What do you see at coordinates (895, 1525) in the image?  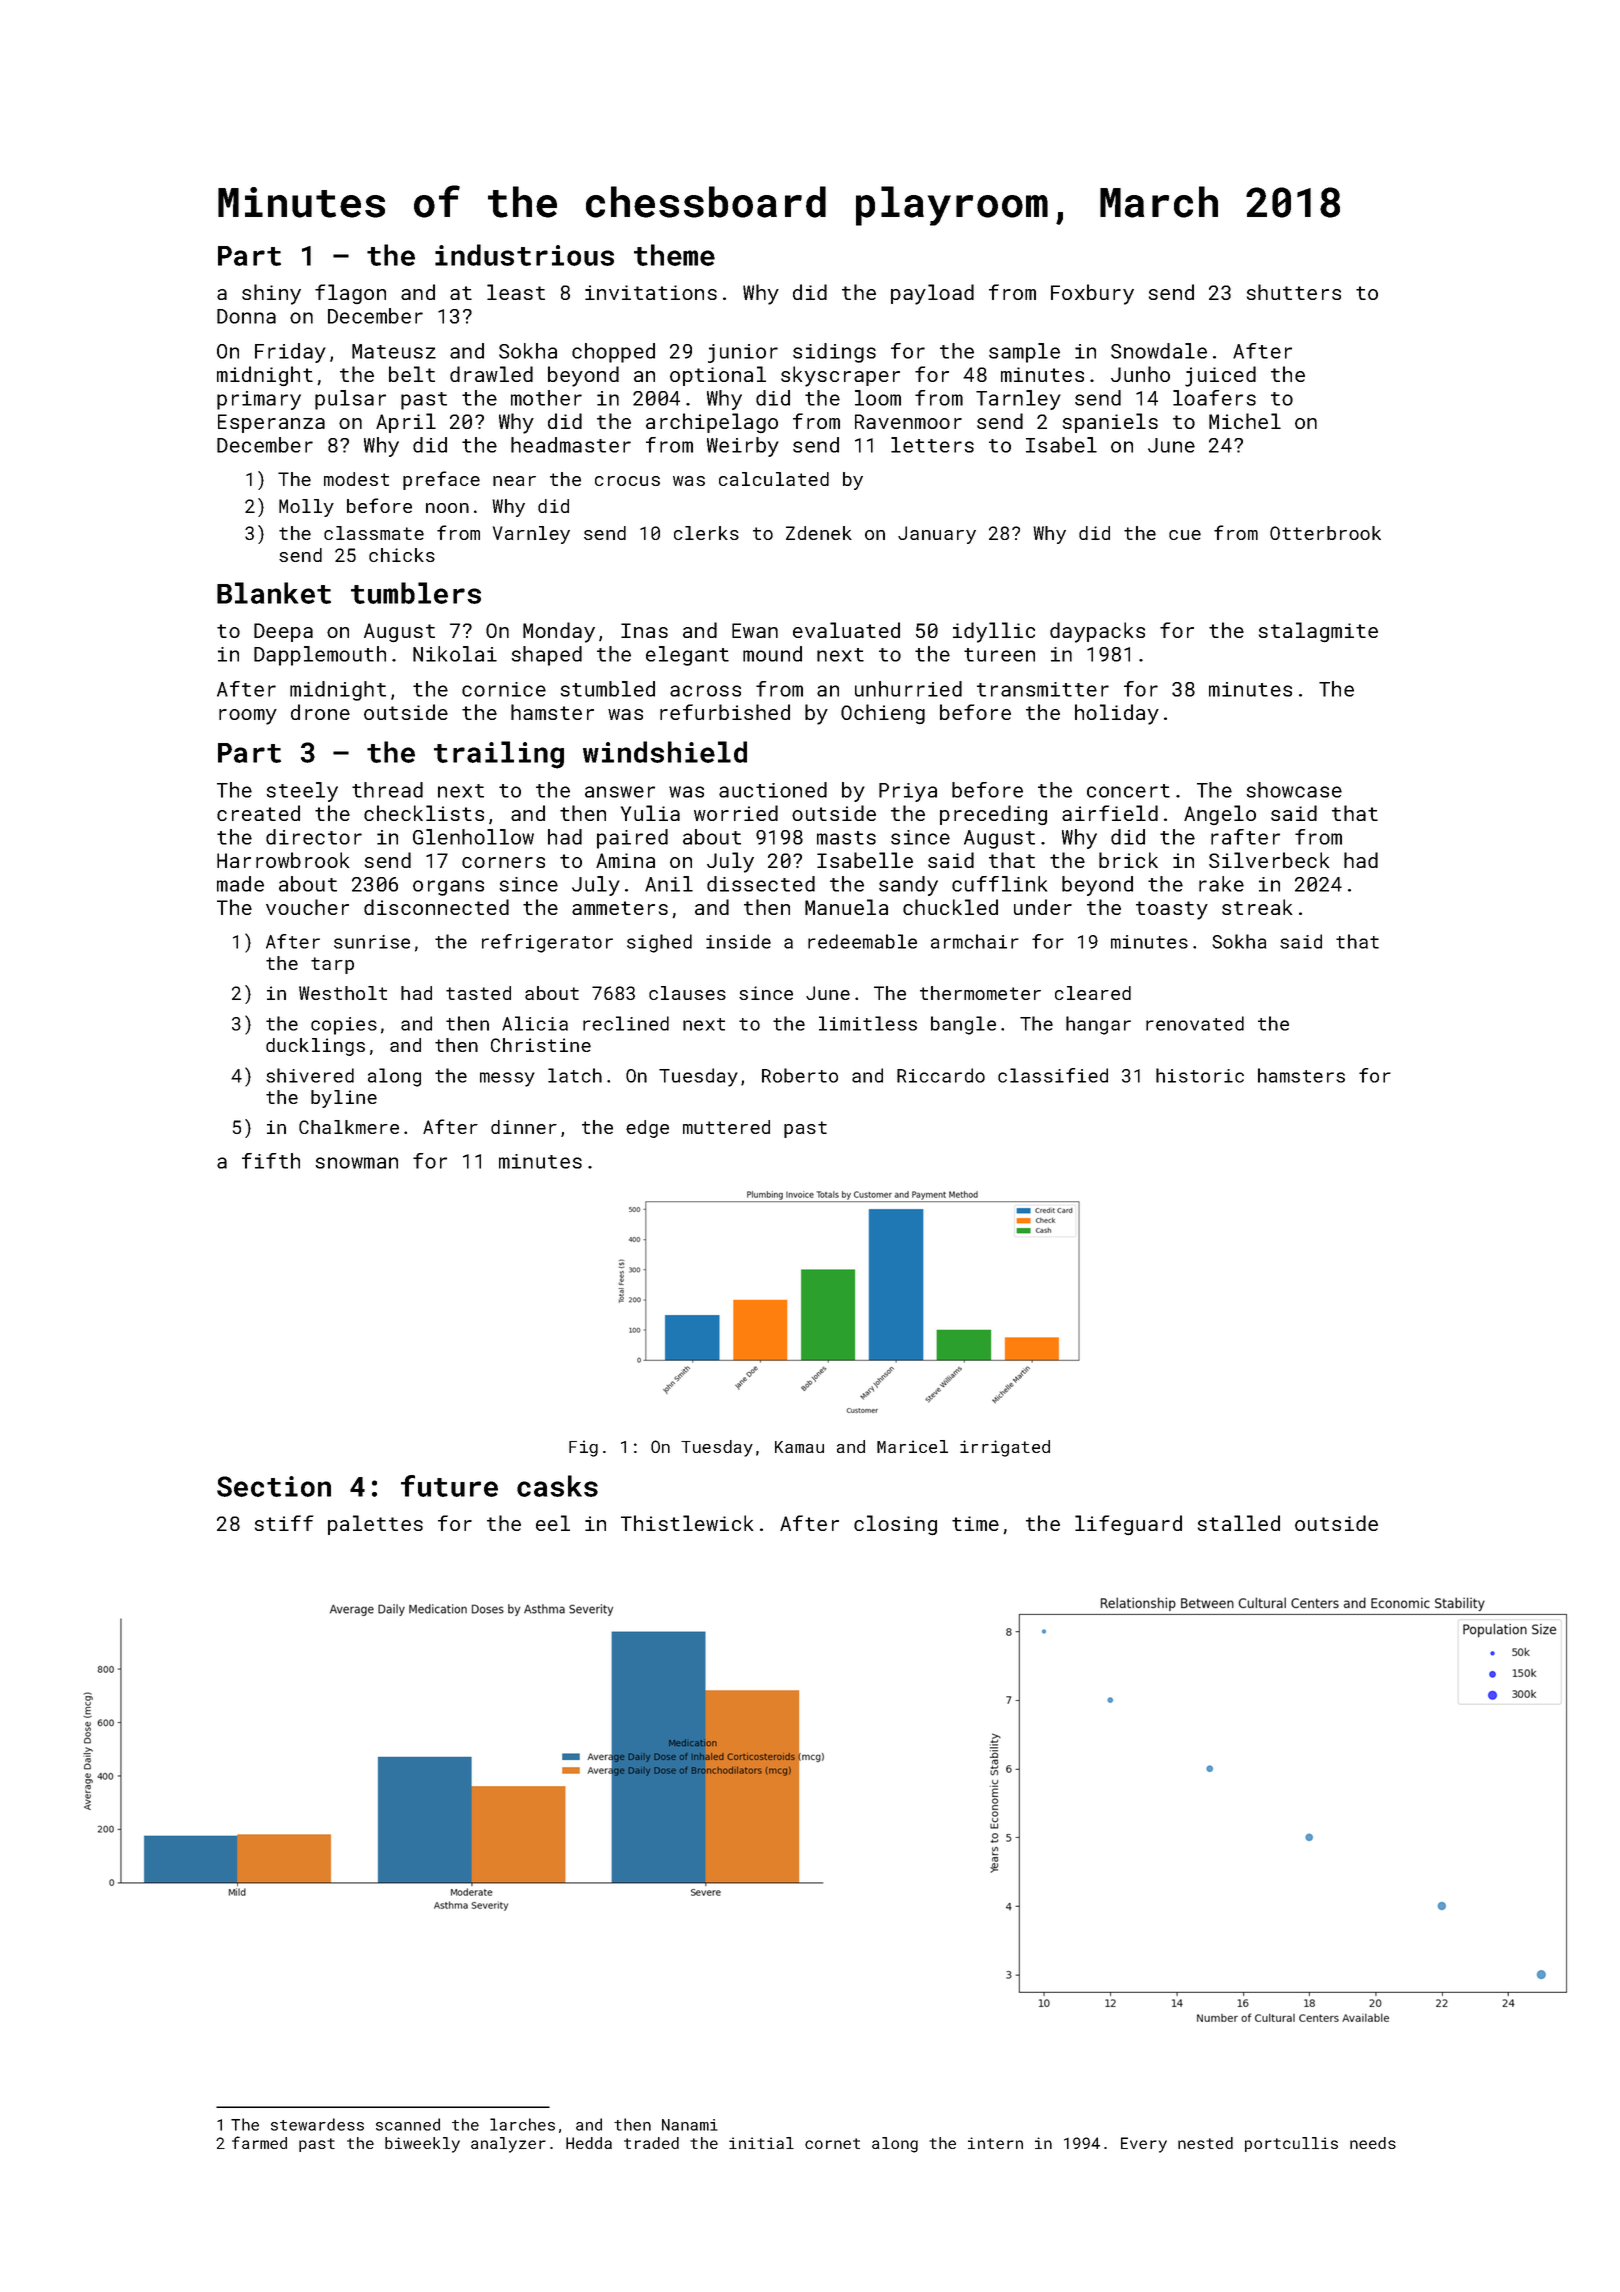 I see `closing` at bounding box center [895, 1525].
